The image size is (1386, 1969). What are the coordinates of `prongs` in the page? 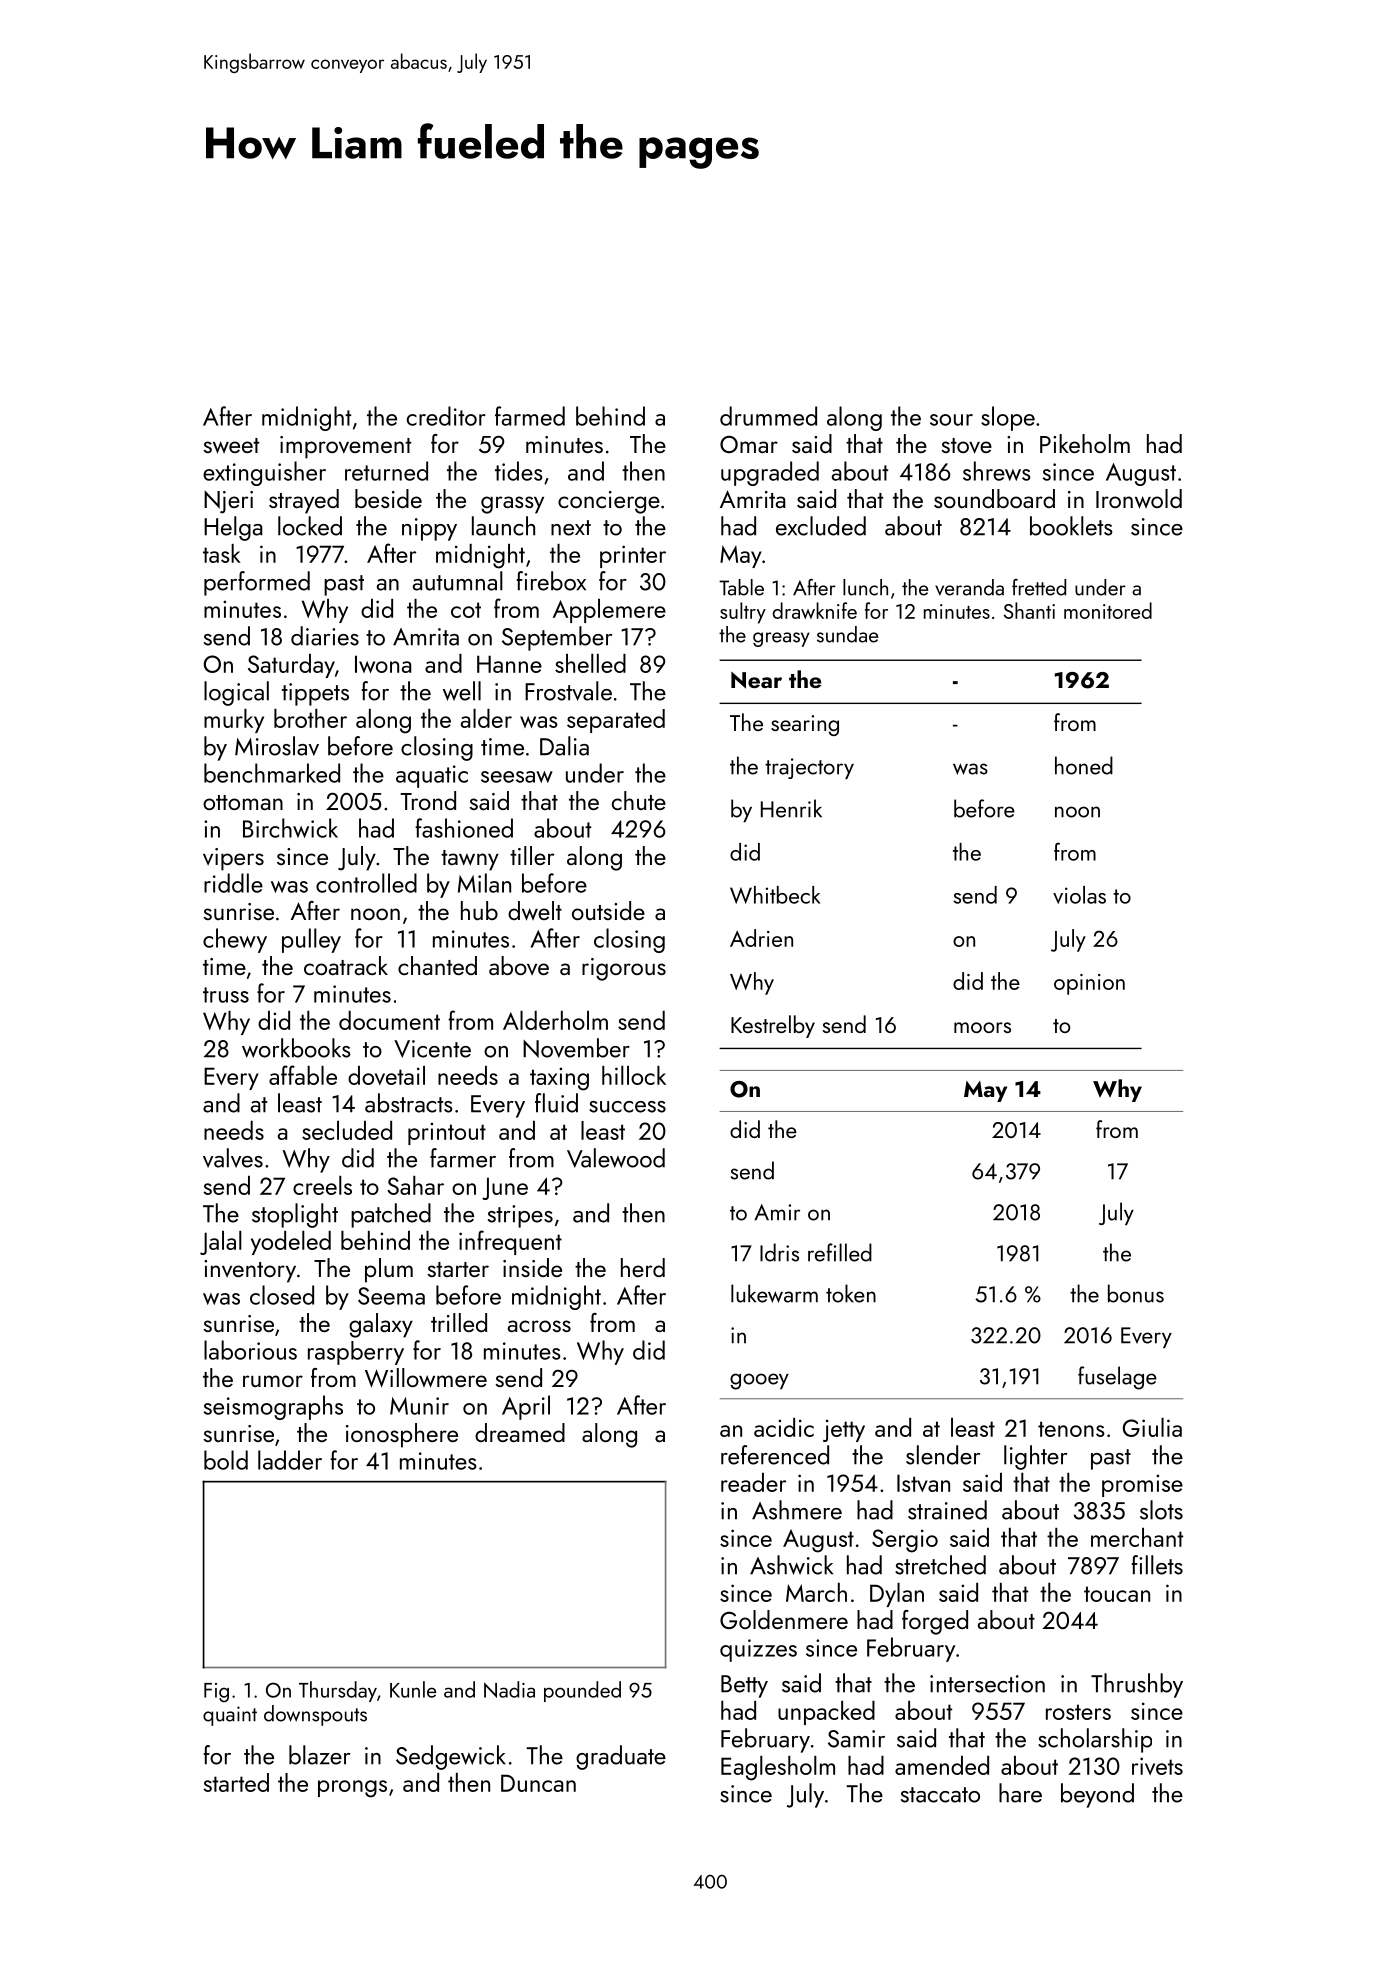 It's located at (352, 1789).
